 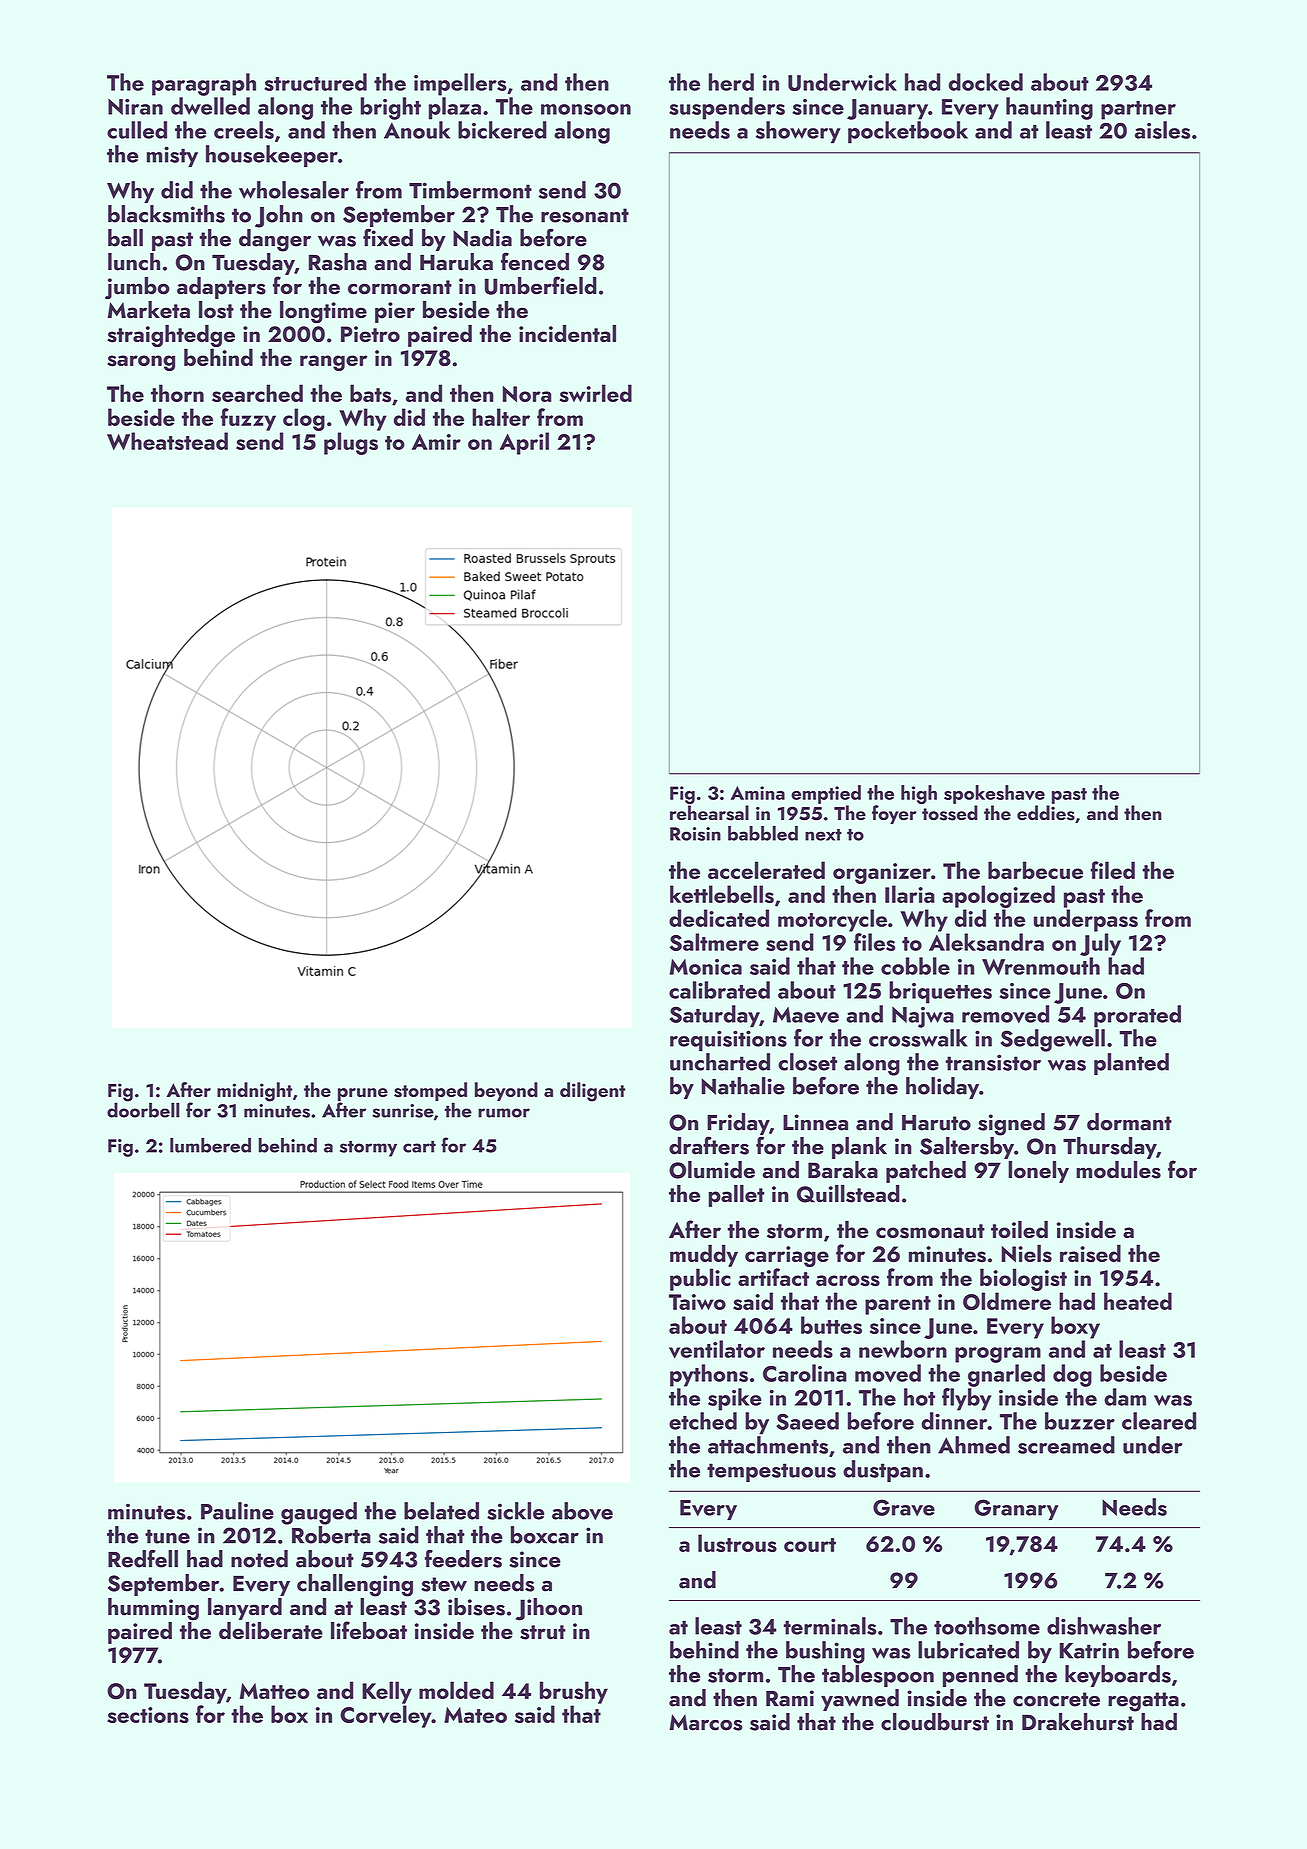 I want to click on Corveley, so click(x=386, y=1716).
